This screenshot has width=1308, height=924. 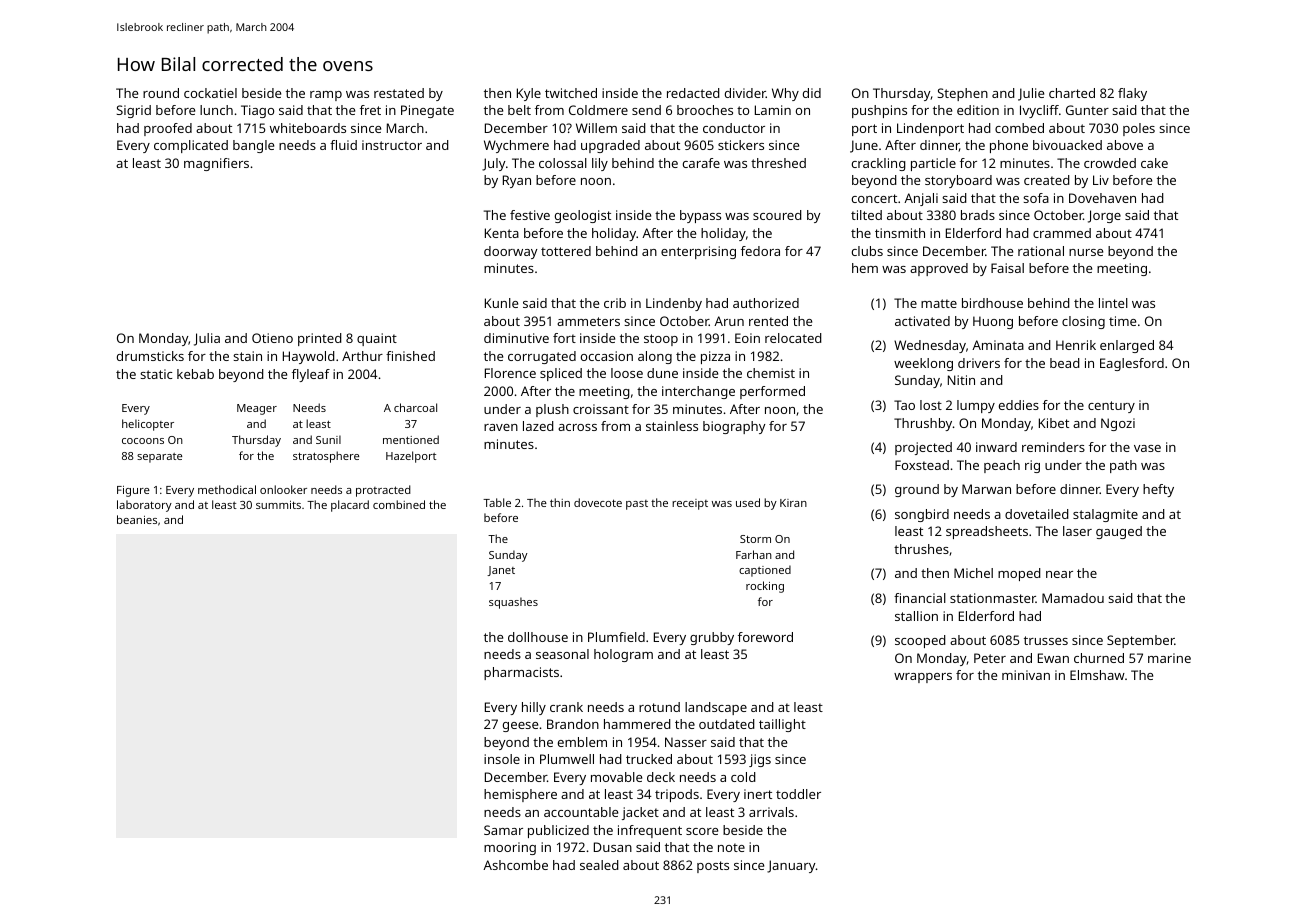 I want to click on ramp, so click(x=326, y=96).
